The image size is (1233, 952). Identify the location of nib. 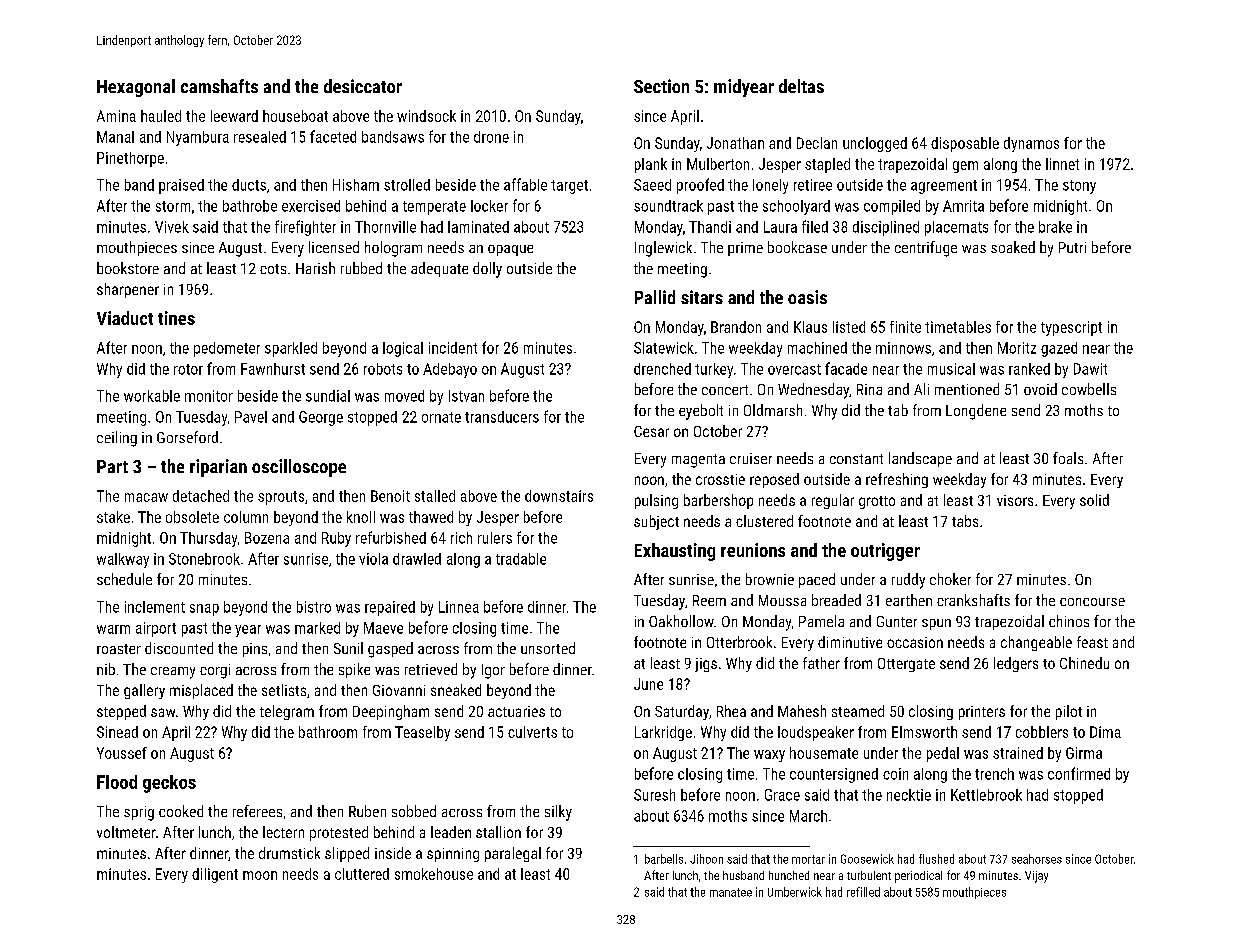
(106, 669).
